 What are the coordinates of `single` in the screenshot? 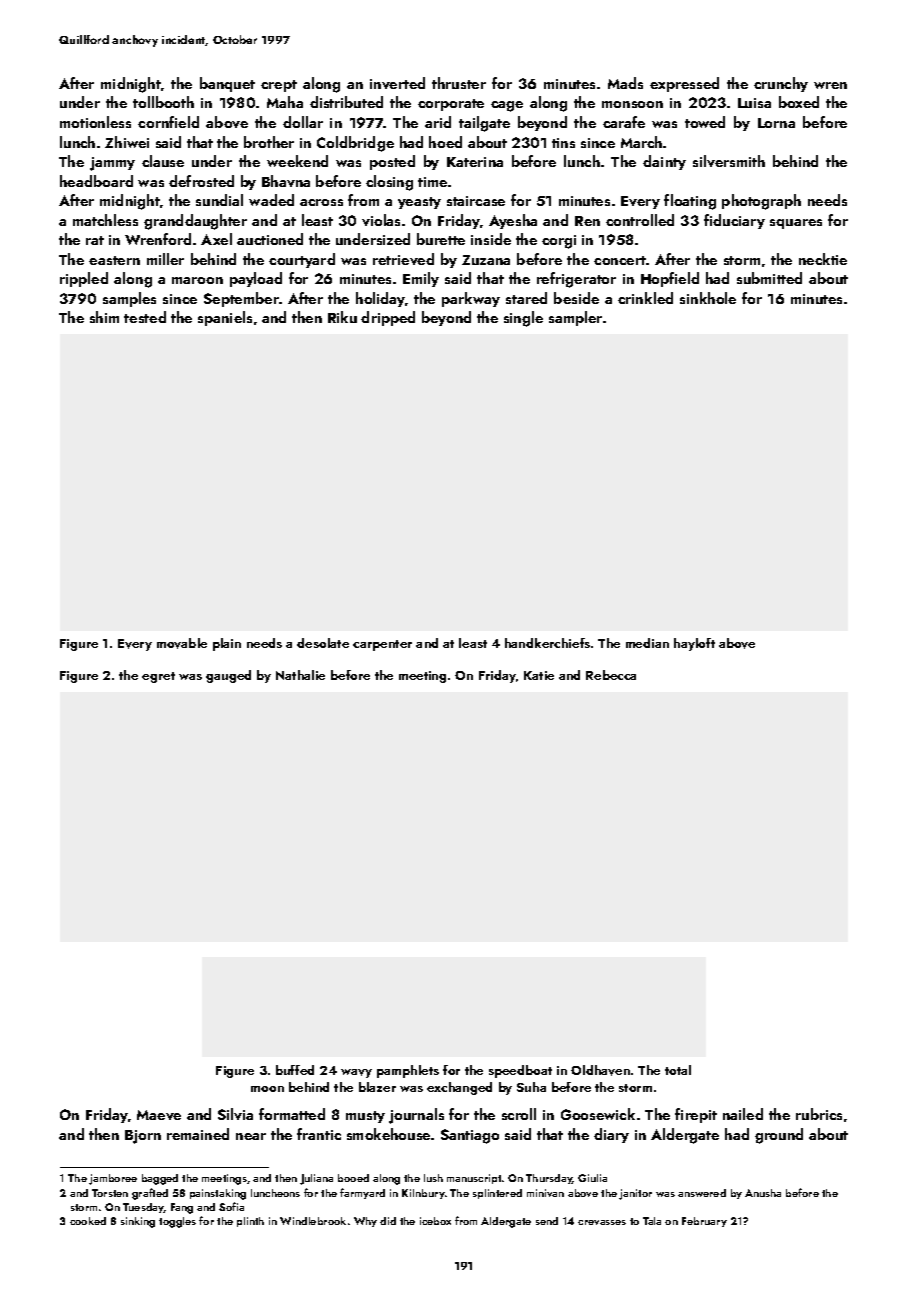 It's located at (523, 319).
